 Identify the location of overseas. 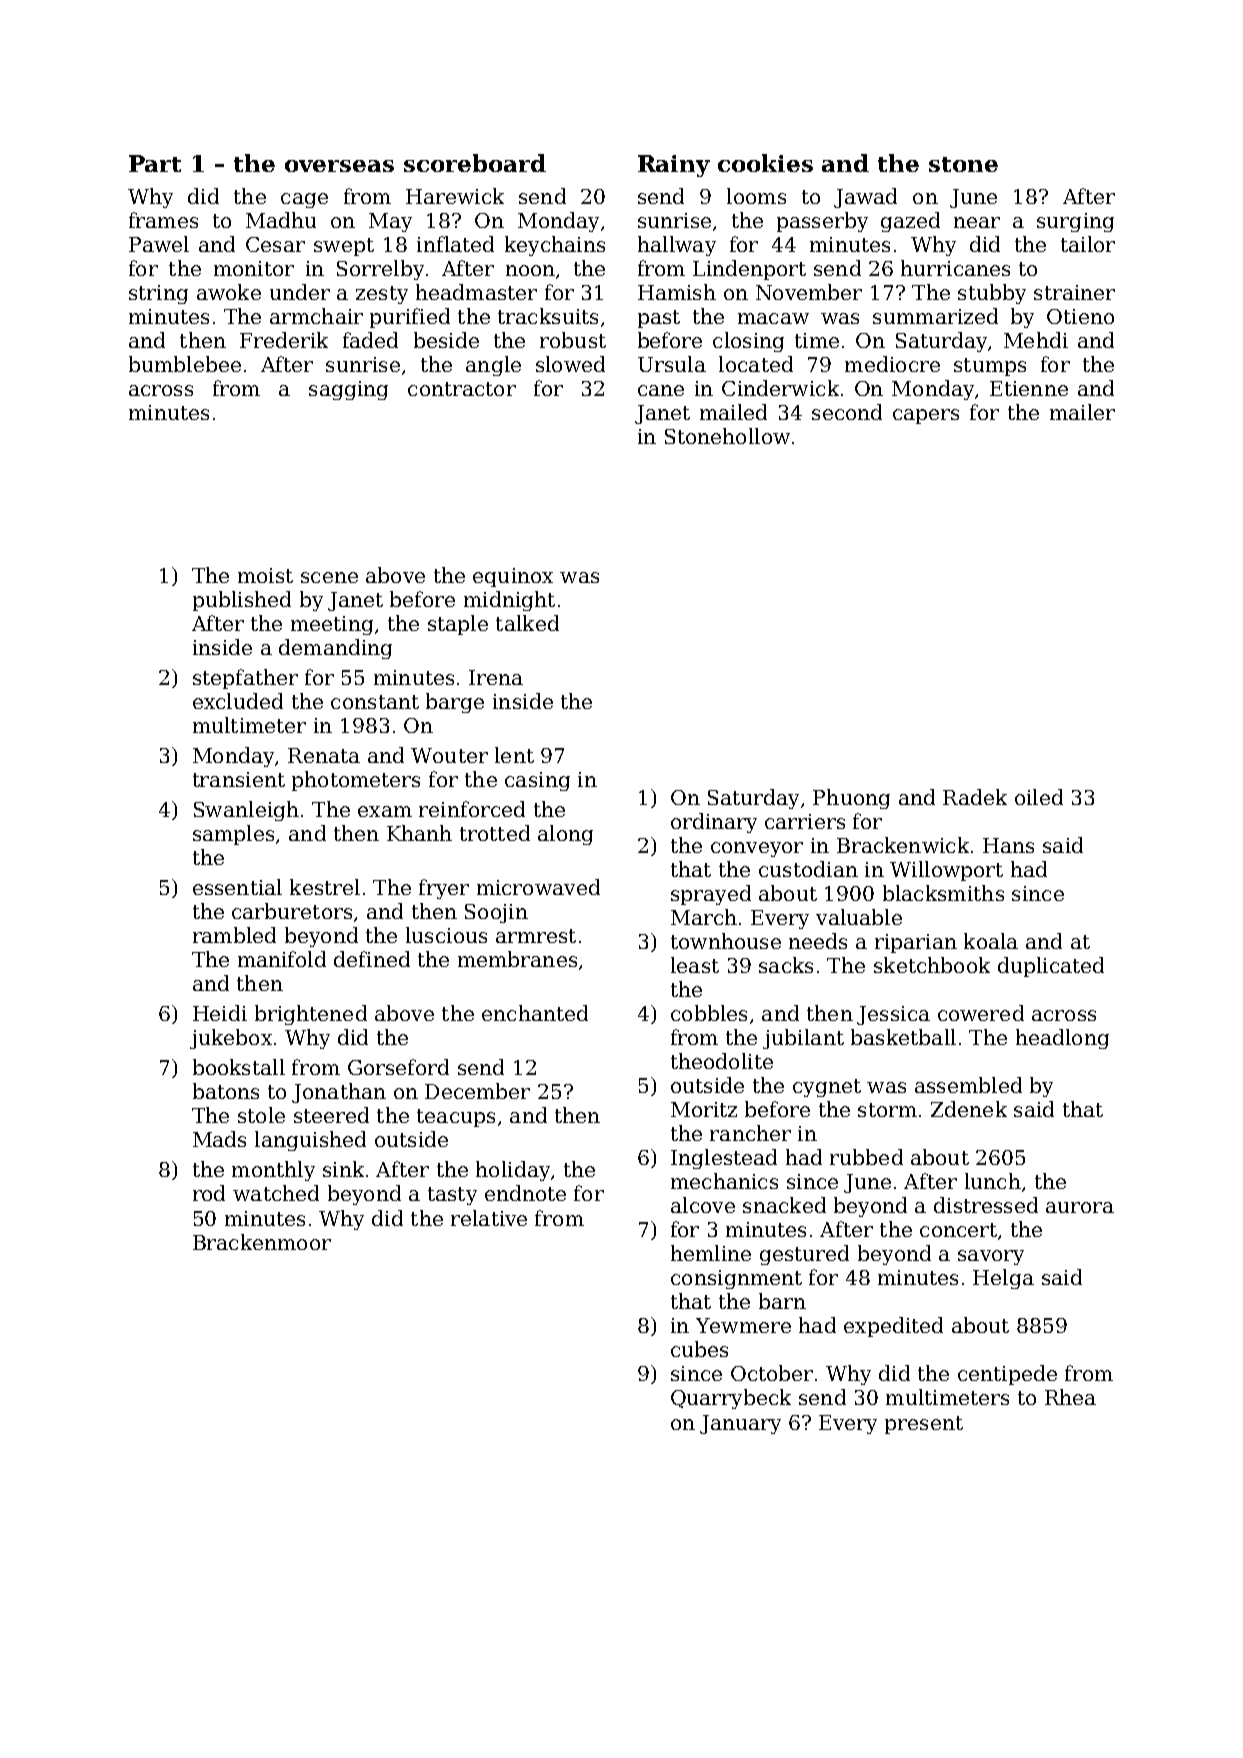
(339, 166).
